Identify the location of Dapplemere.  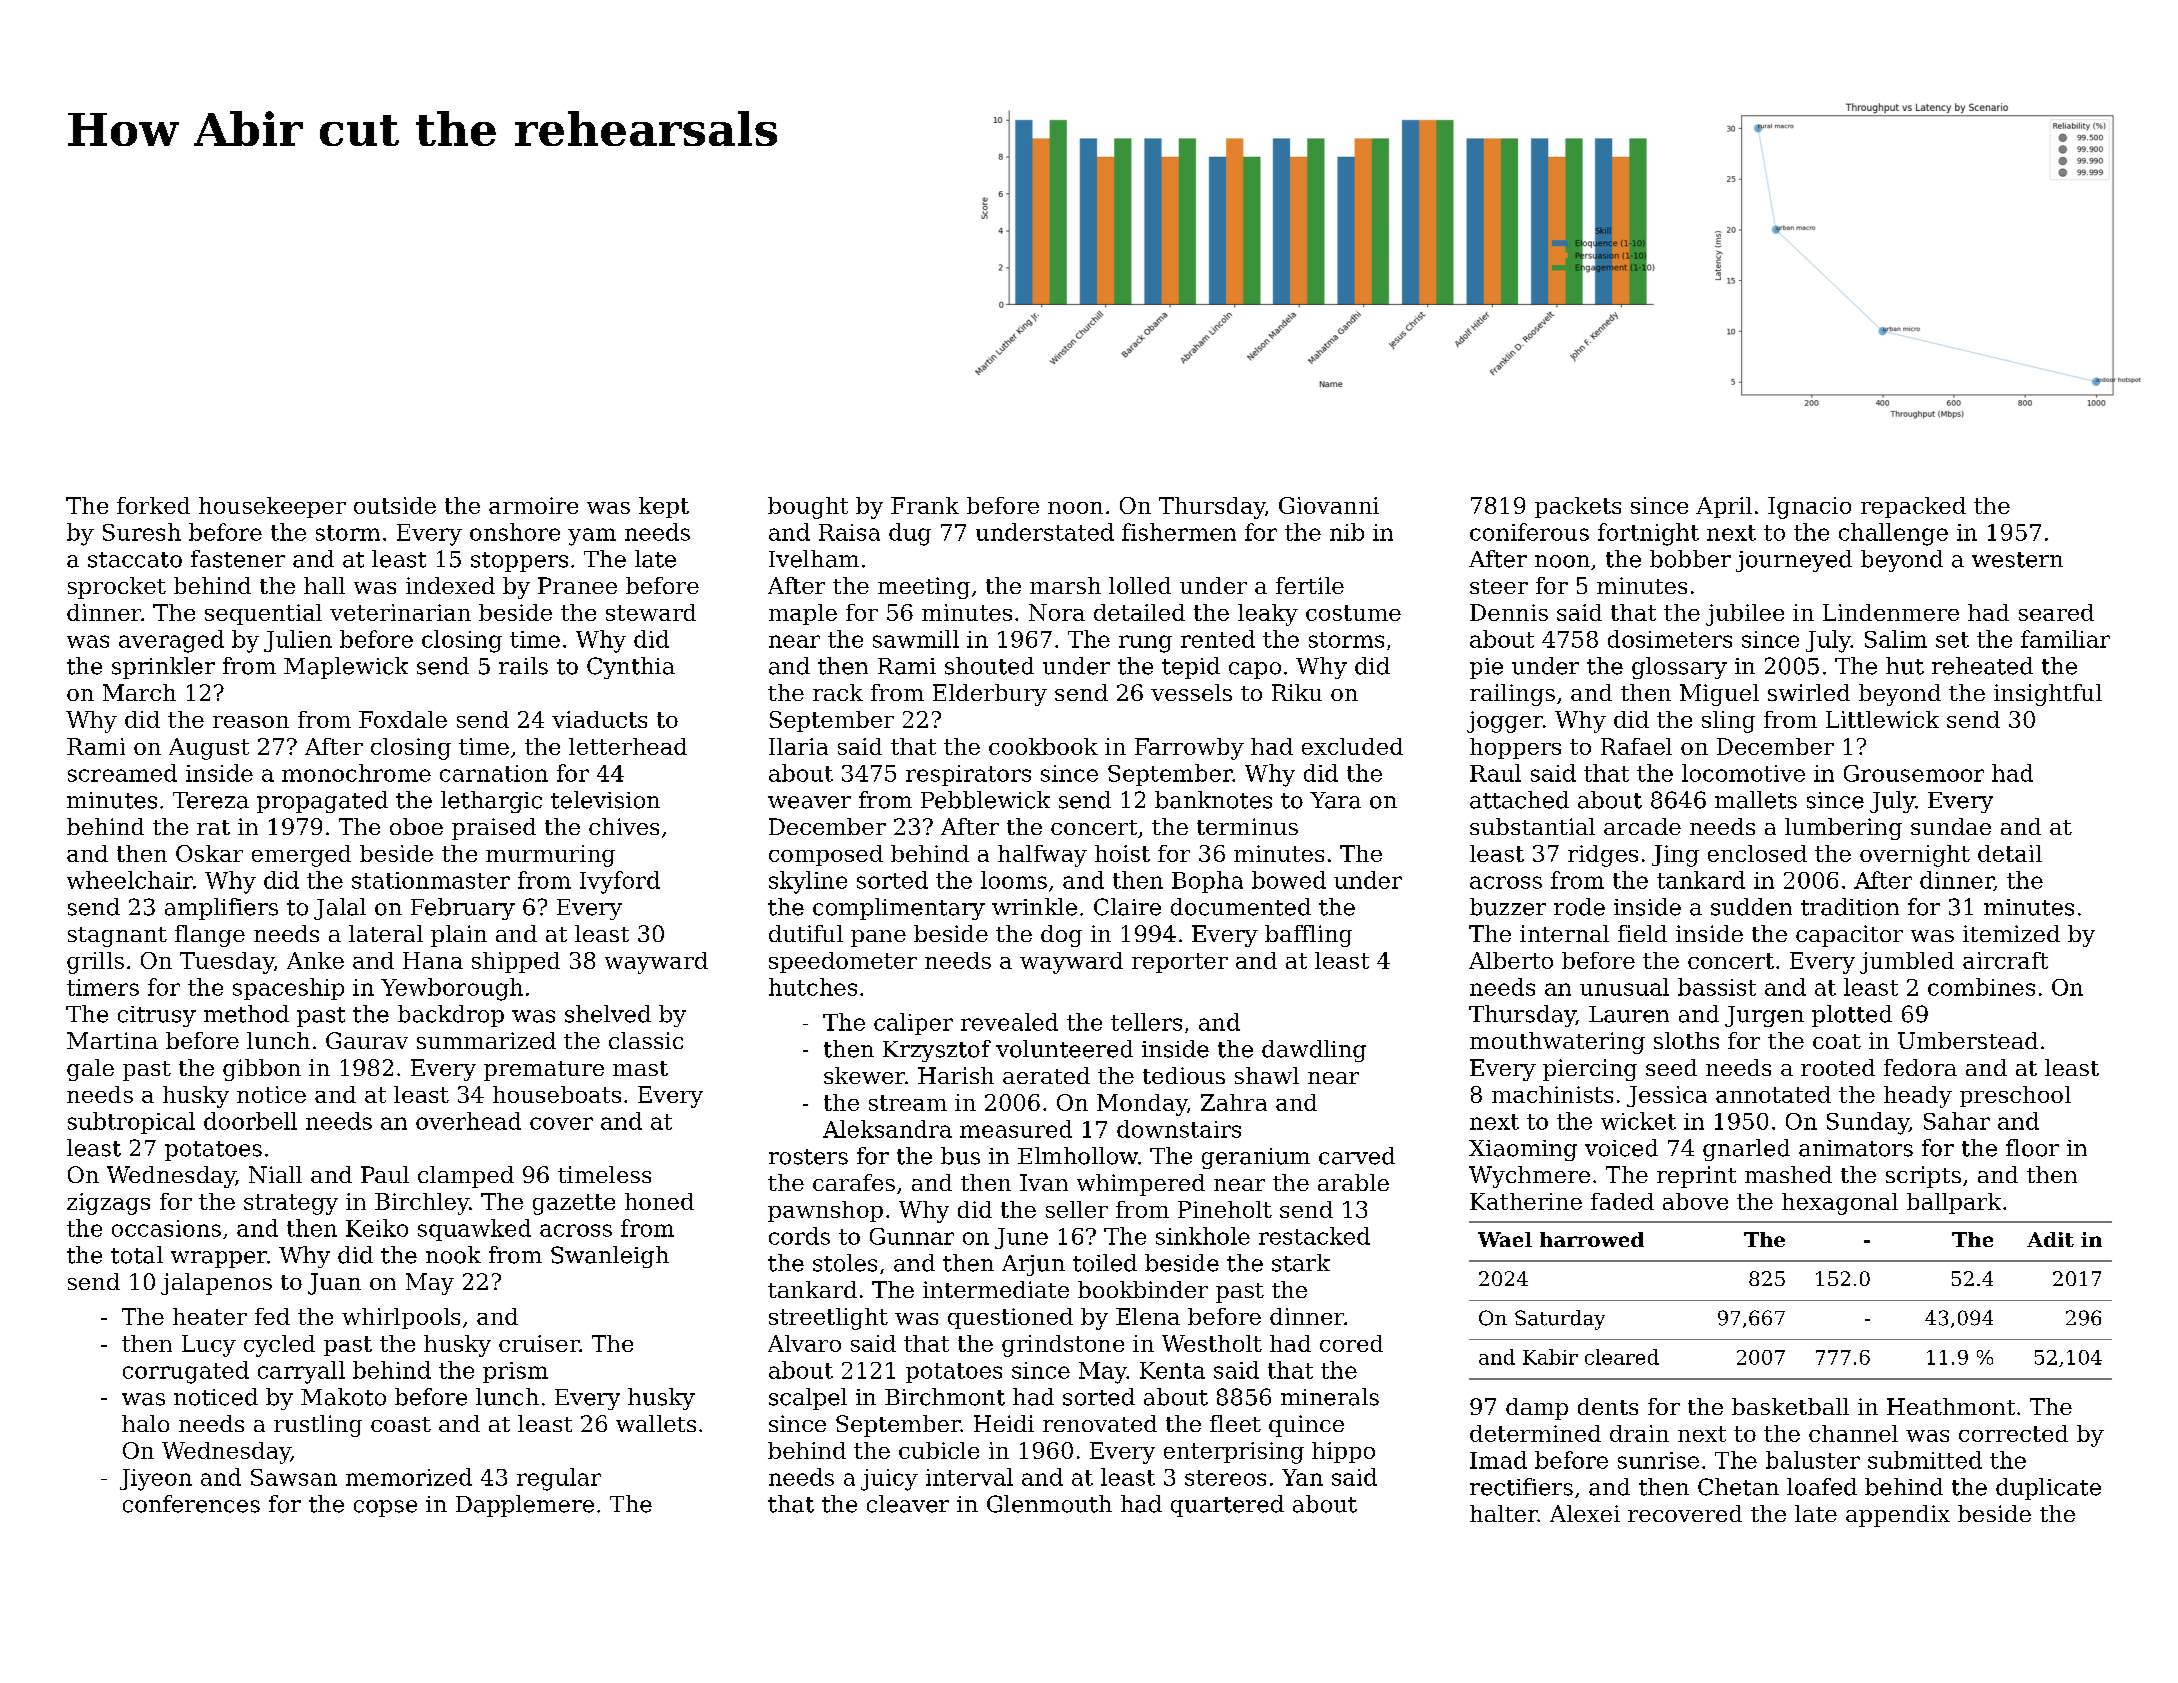
(525, 1506).
